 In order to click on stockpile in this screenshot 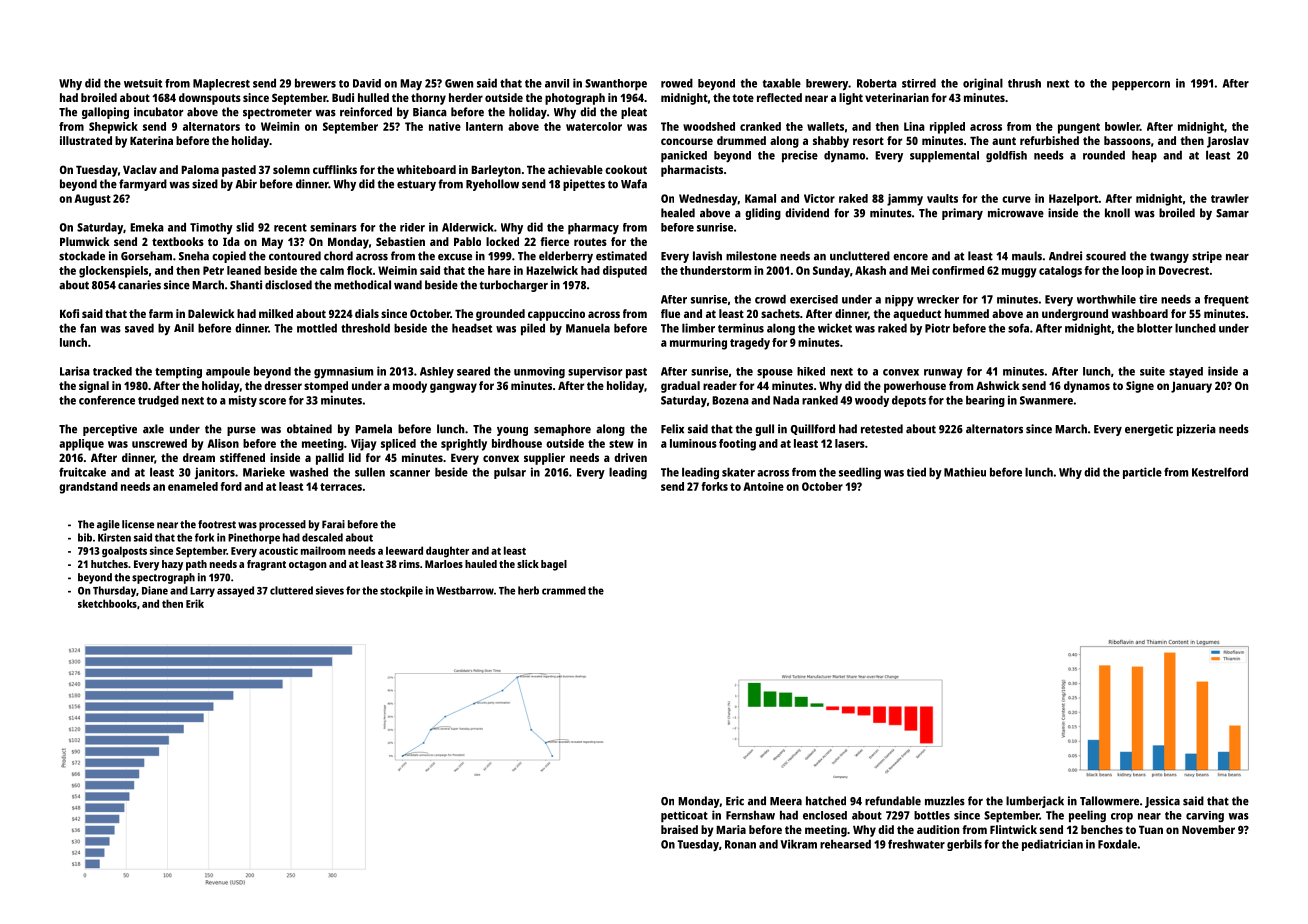, I will do `click(401, 591)`.
